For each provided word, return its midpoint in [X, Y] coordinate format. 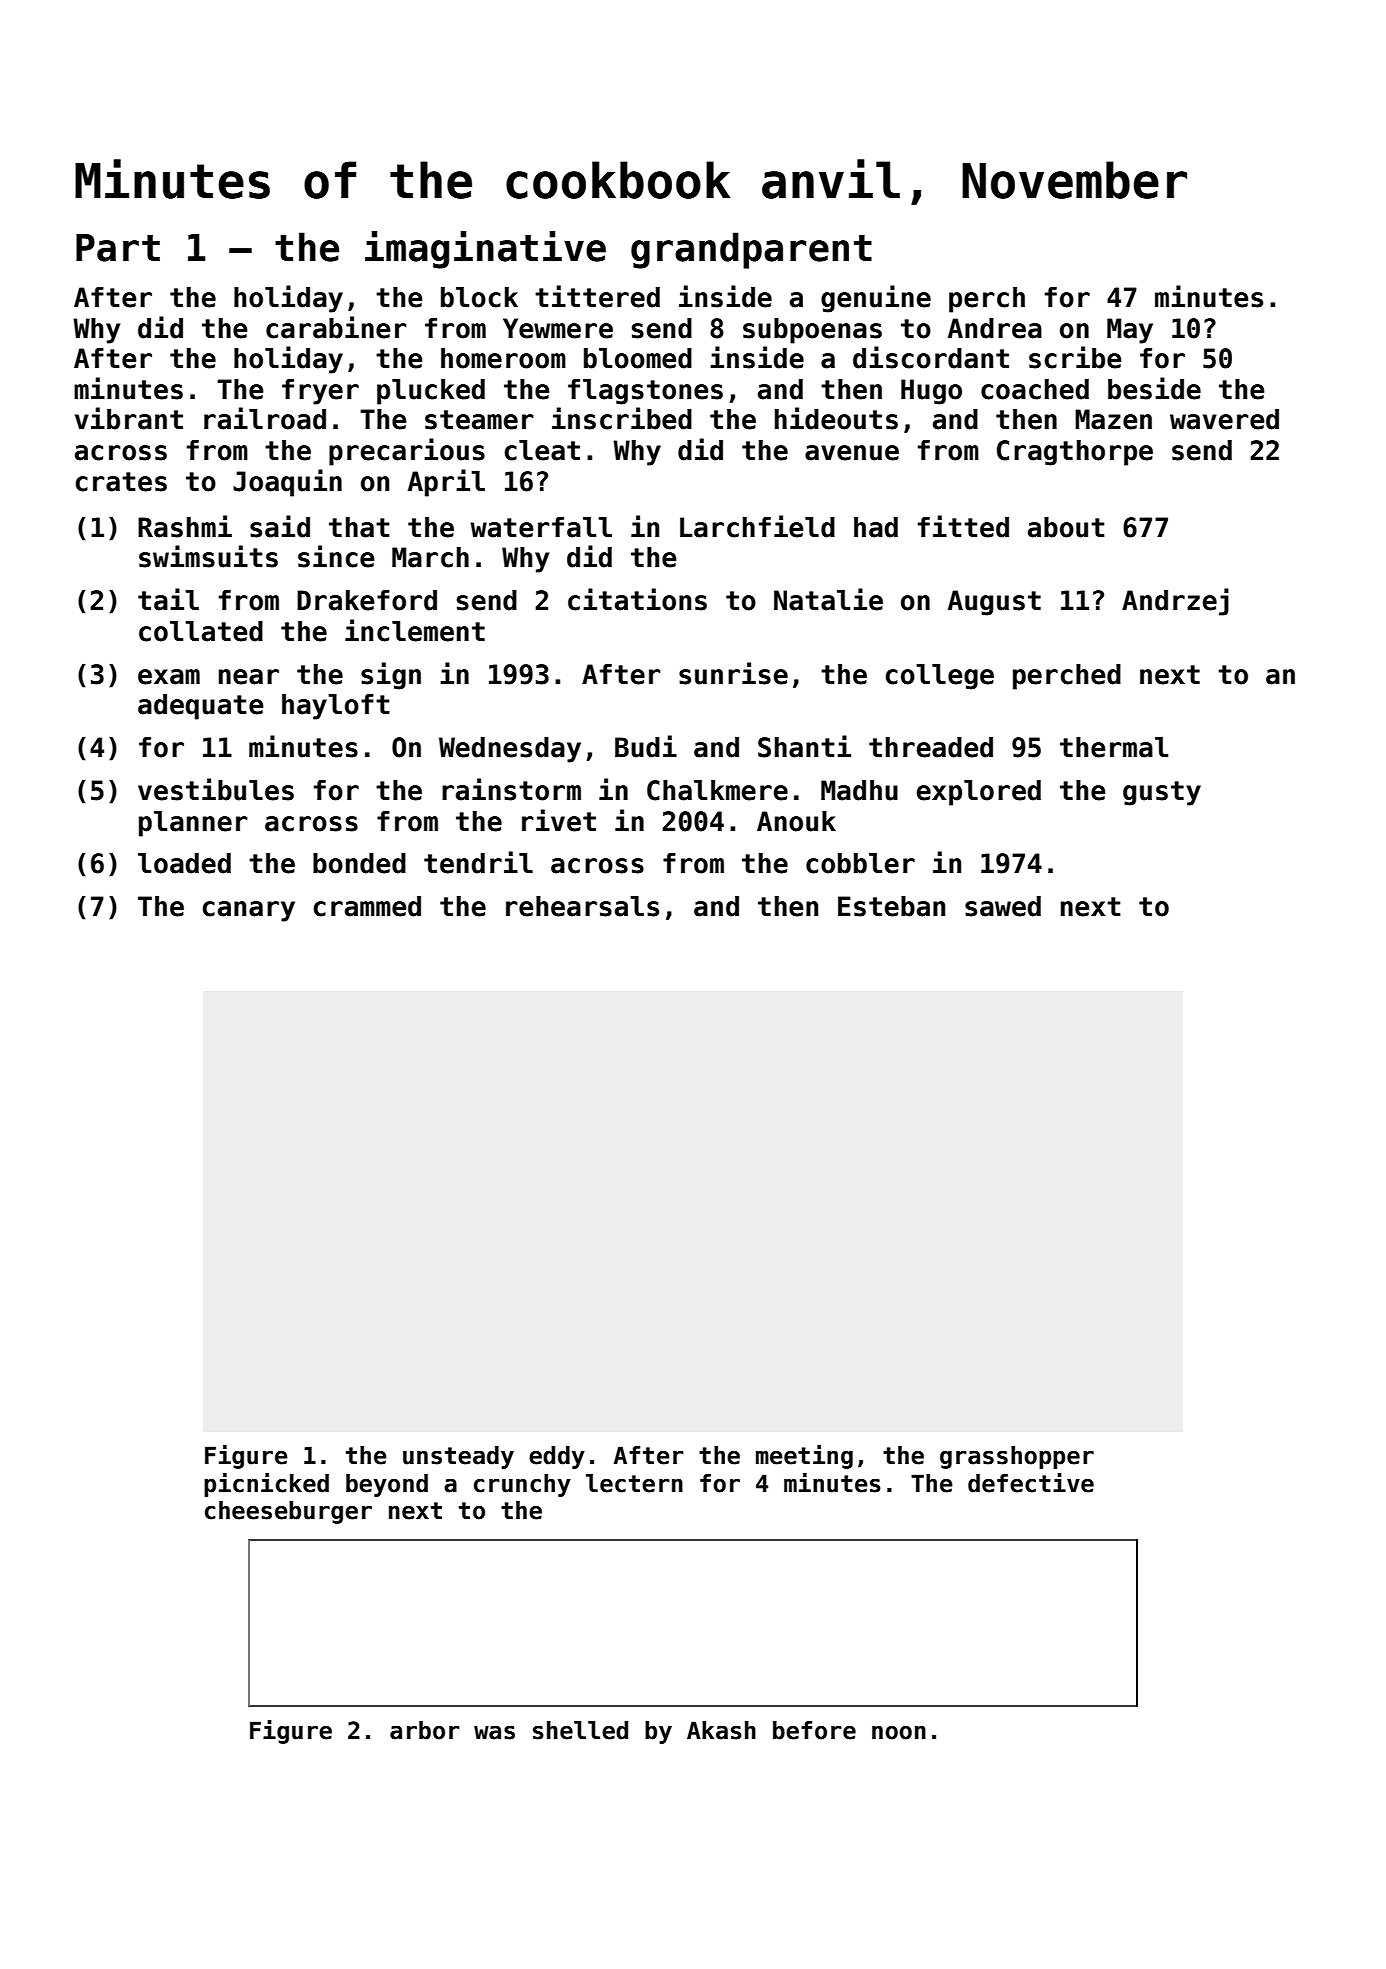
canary [248, 911]
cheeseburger [288, 1512]
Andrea [995, 328]
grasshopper [1017, 1457]
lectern [634, 1483]
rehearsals [582, 906]
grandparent [751, 250]
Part [118, 248]
